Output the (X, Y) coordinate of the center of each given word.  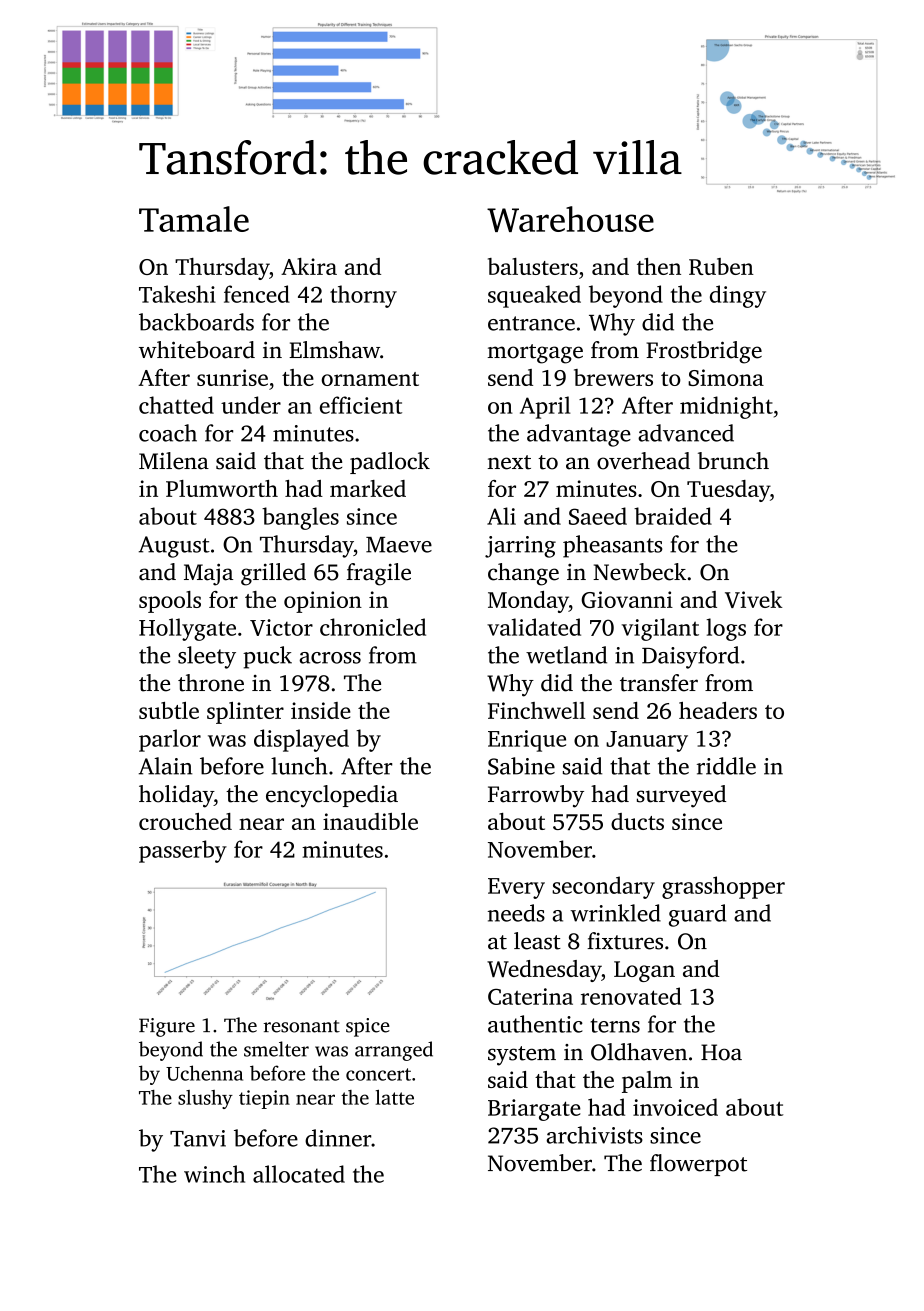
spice (368, 1027)
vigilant (660, 629)
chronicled (373, 627)
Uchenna (204, 1073)
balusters (533, 266)
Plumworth (222, 488)
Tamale (194, 219)
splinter (245, 713)
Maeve (399, 545)
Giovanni (627, 599)
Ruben (721, 266)
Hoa (721, 1052)
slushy (205, 1099)
